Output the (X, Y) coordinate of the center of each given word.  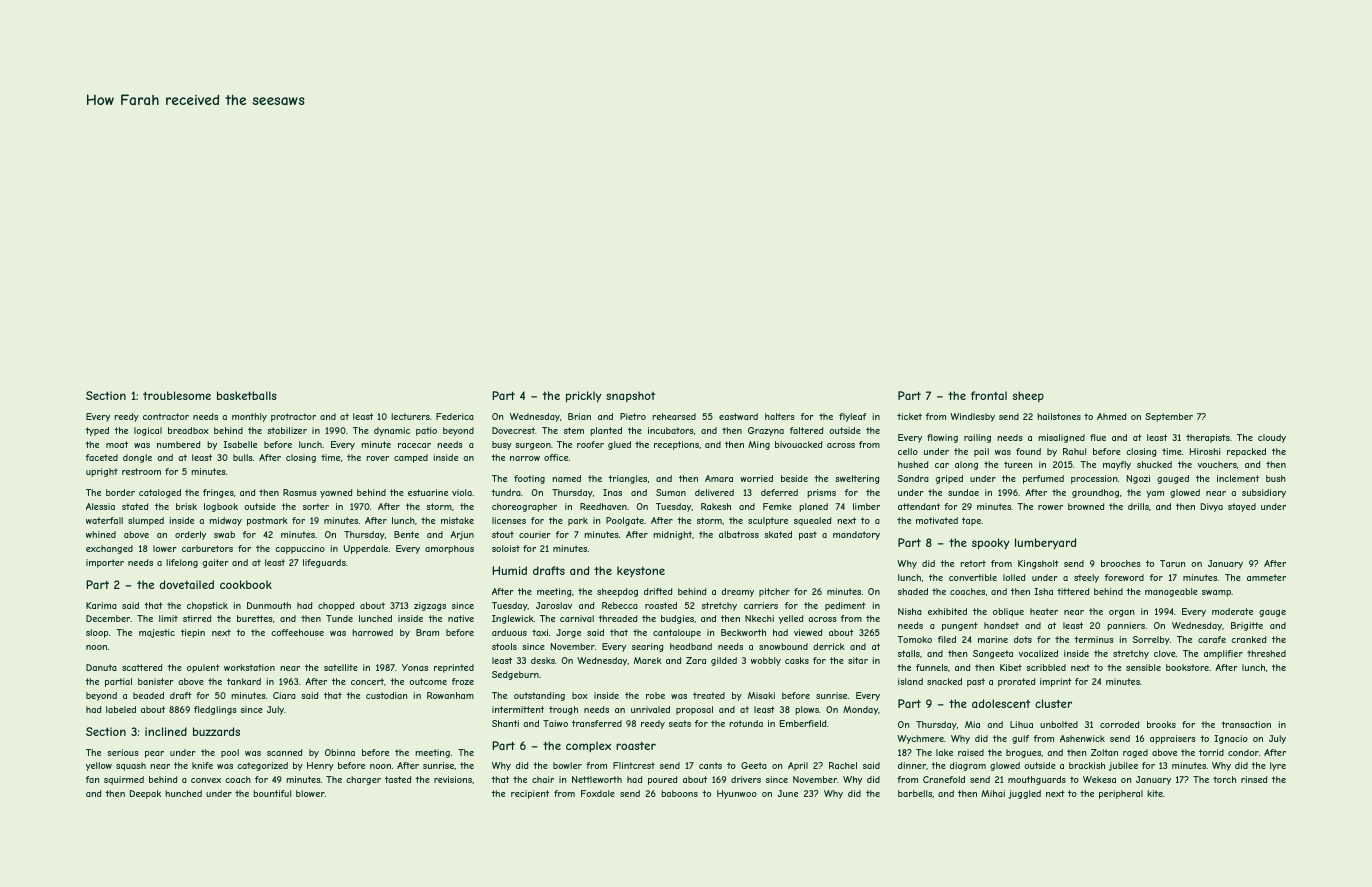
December (108, 618)
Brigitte (1247, 626)
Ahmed (1111, 416)
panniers (1126, 626)
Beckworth (743, 632)
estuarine (428, 492)
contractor (166, 416)
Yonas (415, 667)
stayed (1242, 507)
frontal (989, 395)
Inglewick (513, 619)
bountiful (272, 793)
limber (866, 506)
